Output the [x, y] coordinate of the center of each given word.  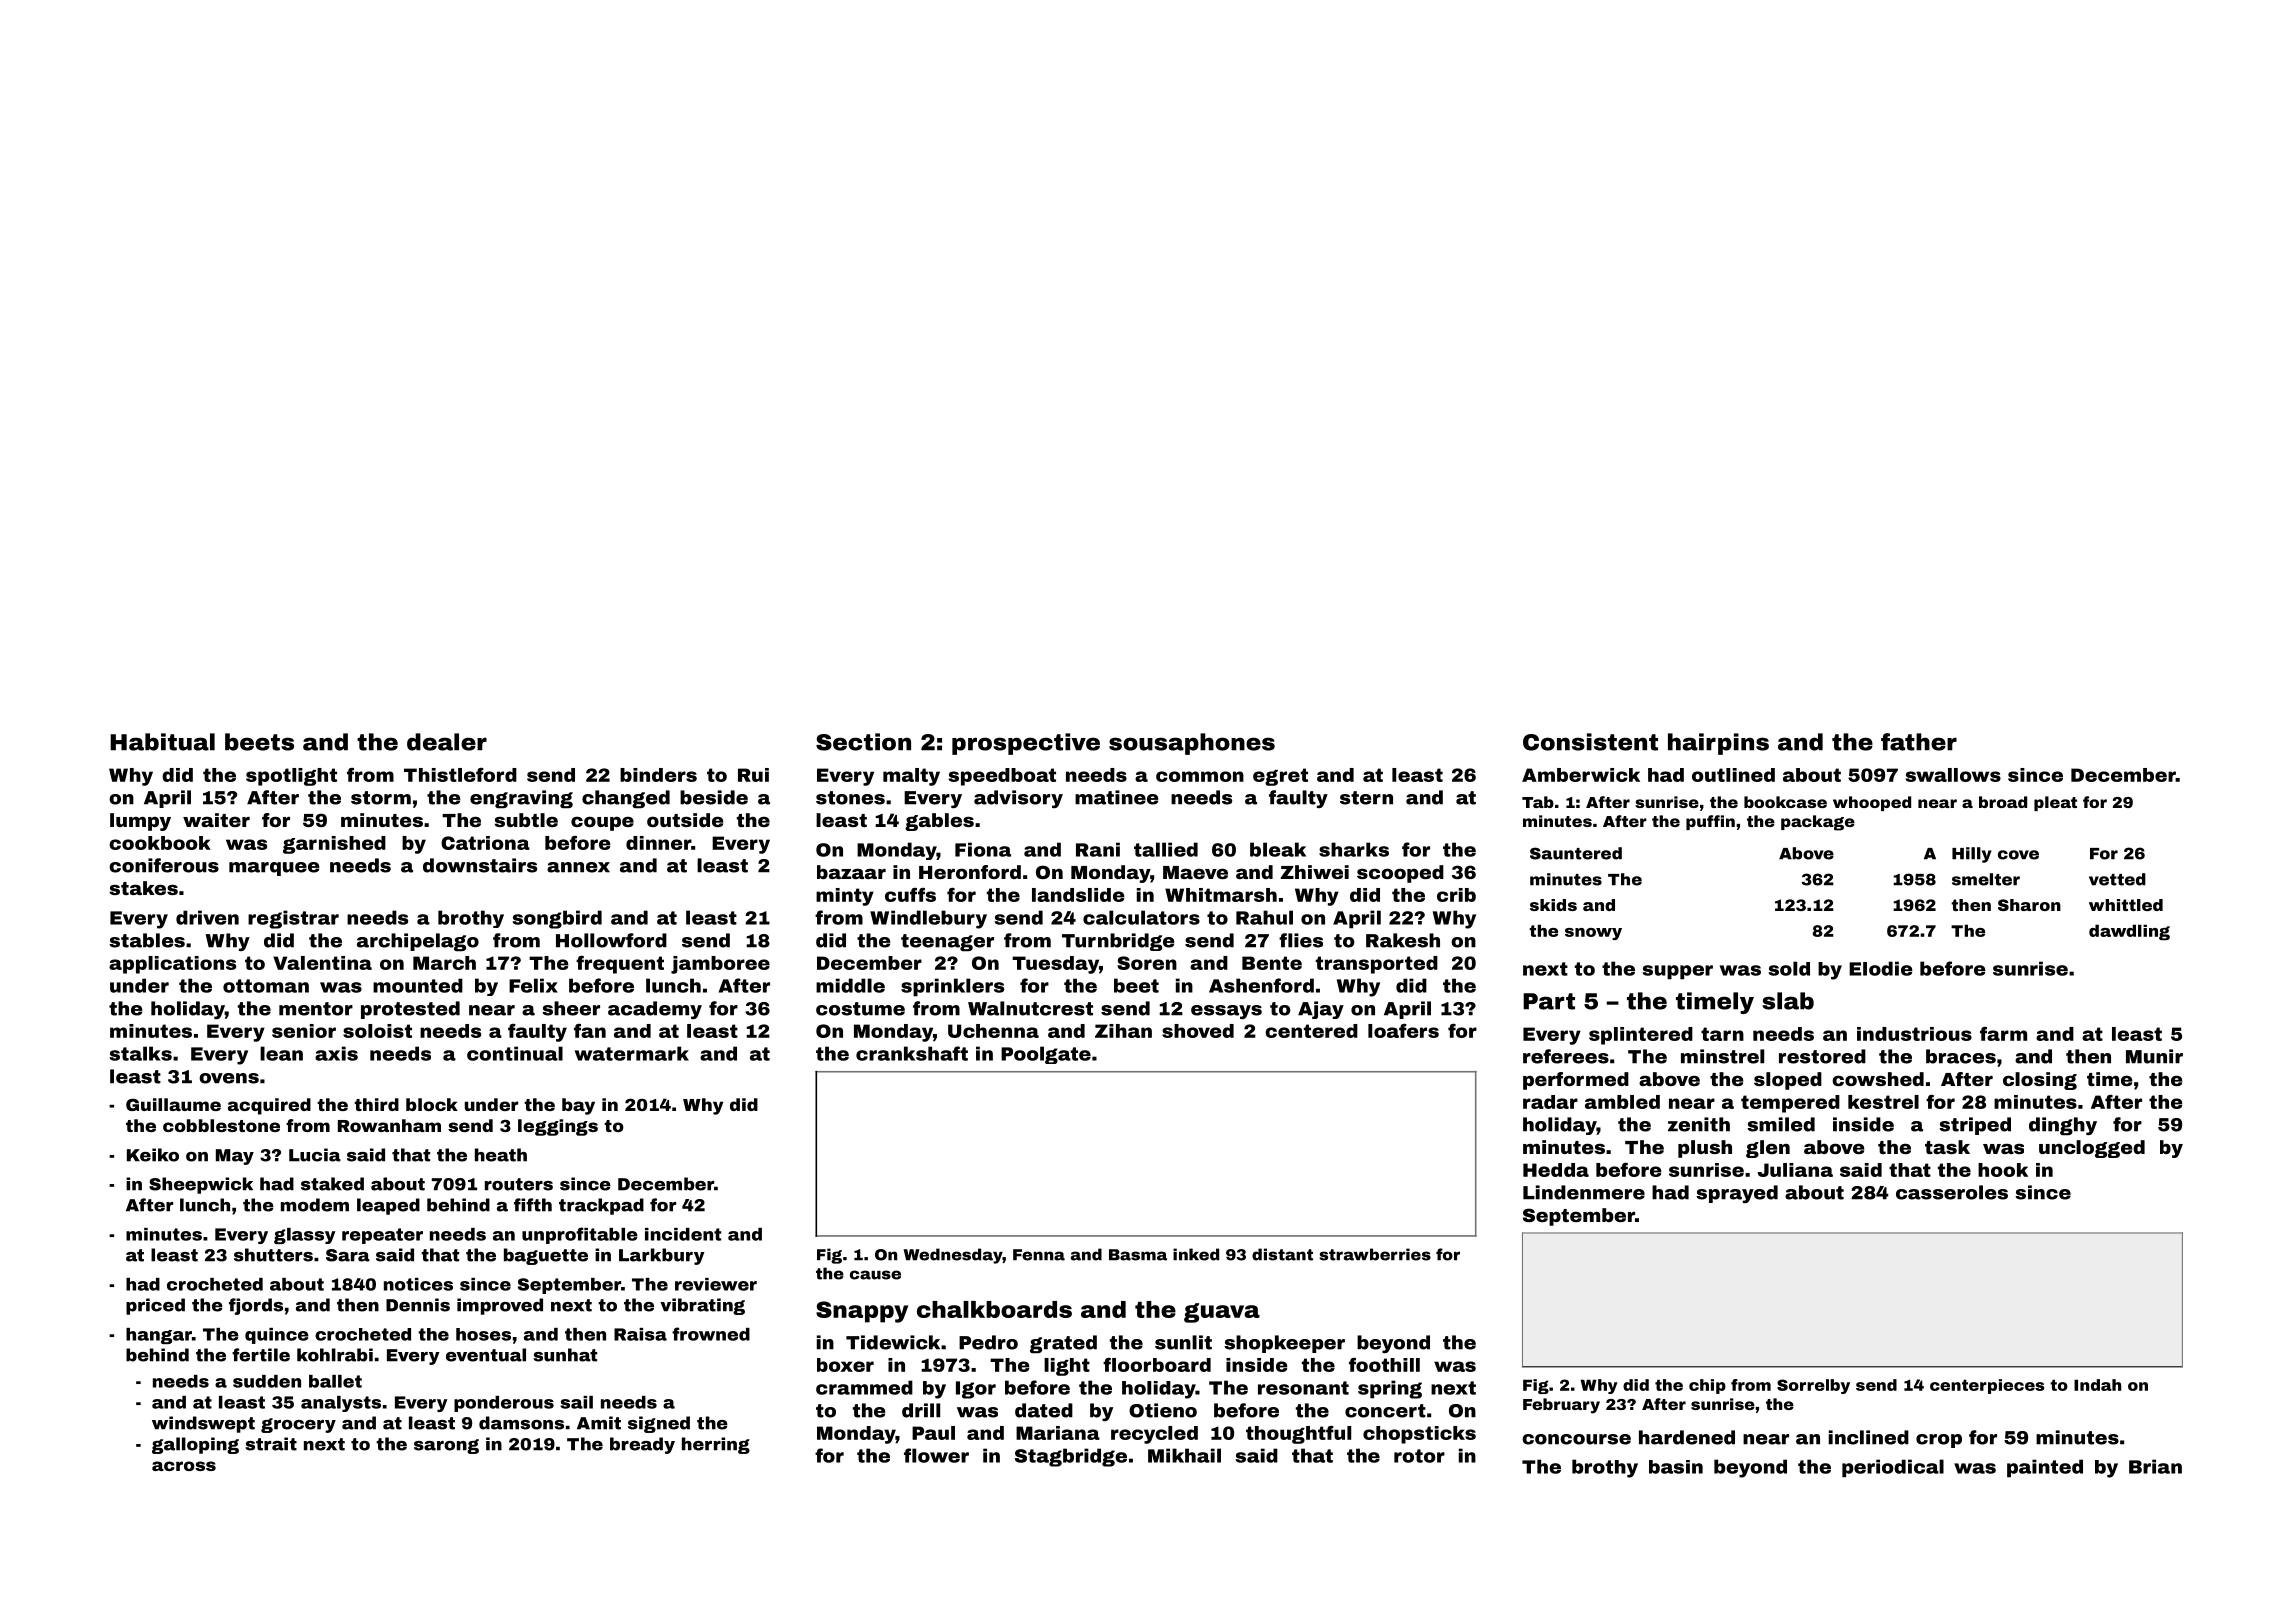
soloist [377, 1031]
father [1919, 742]
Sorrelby [1813, 1386]
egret [1280, 777]
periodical [1893, 1468]
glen [1768, 1149]
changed [626, 799]
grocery [298, 1425]
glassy [304, 1236]
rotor [1419, 1456]
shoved [1198, 1031]
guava [1222, 1313]
